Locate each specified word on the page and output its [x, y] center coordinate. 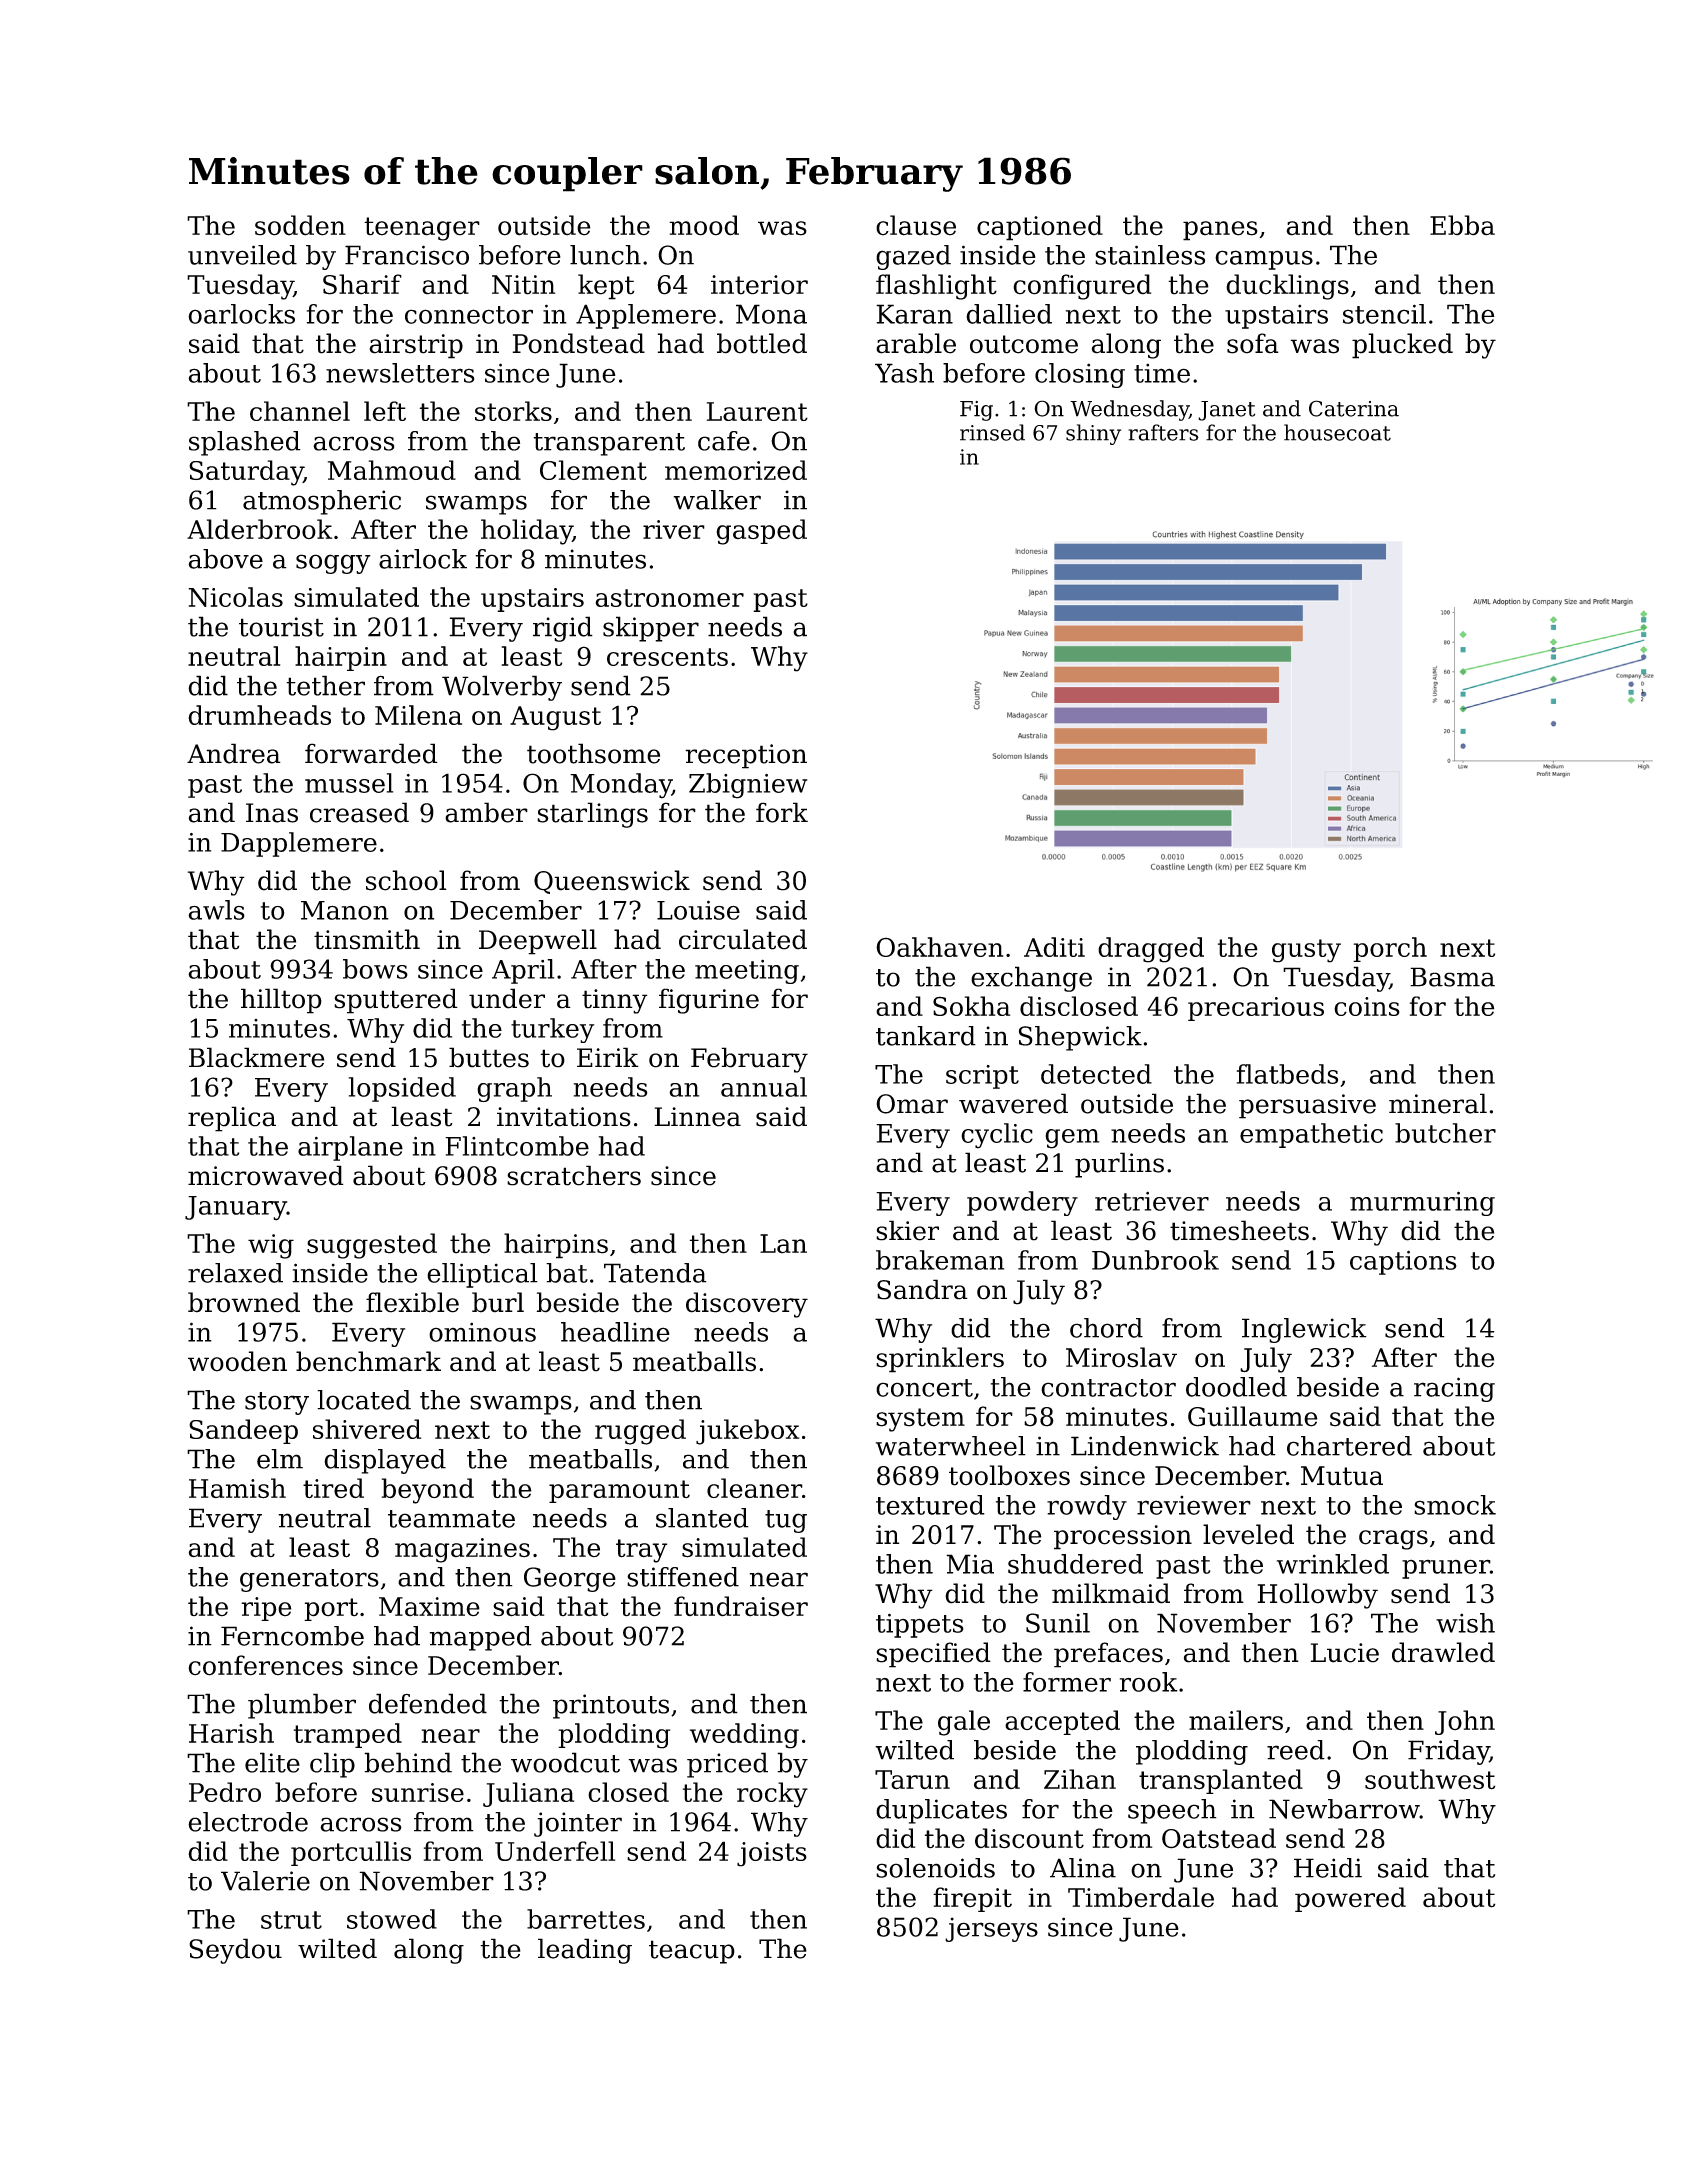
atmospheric [322, 502]
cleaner [754, 1488]
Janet [1226, 411]
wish [1465, 1623]
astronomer [669, 598]
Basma [1452, 977]
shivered [367, 1429]
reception [746, 756]
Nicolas [236, 597]
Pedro [225, 1792]
